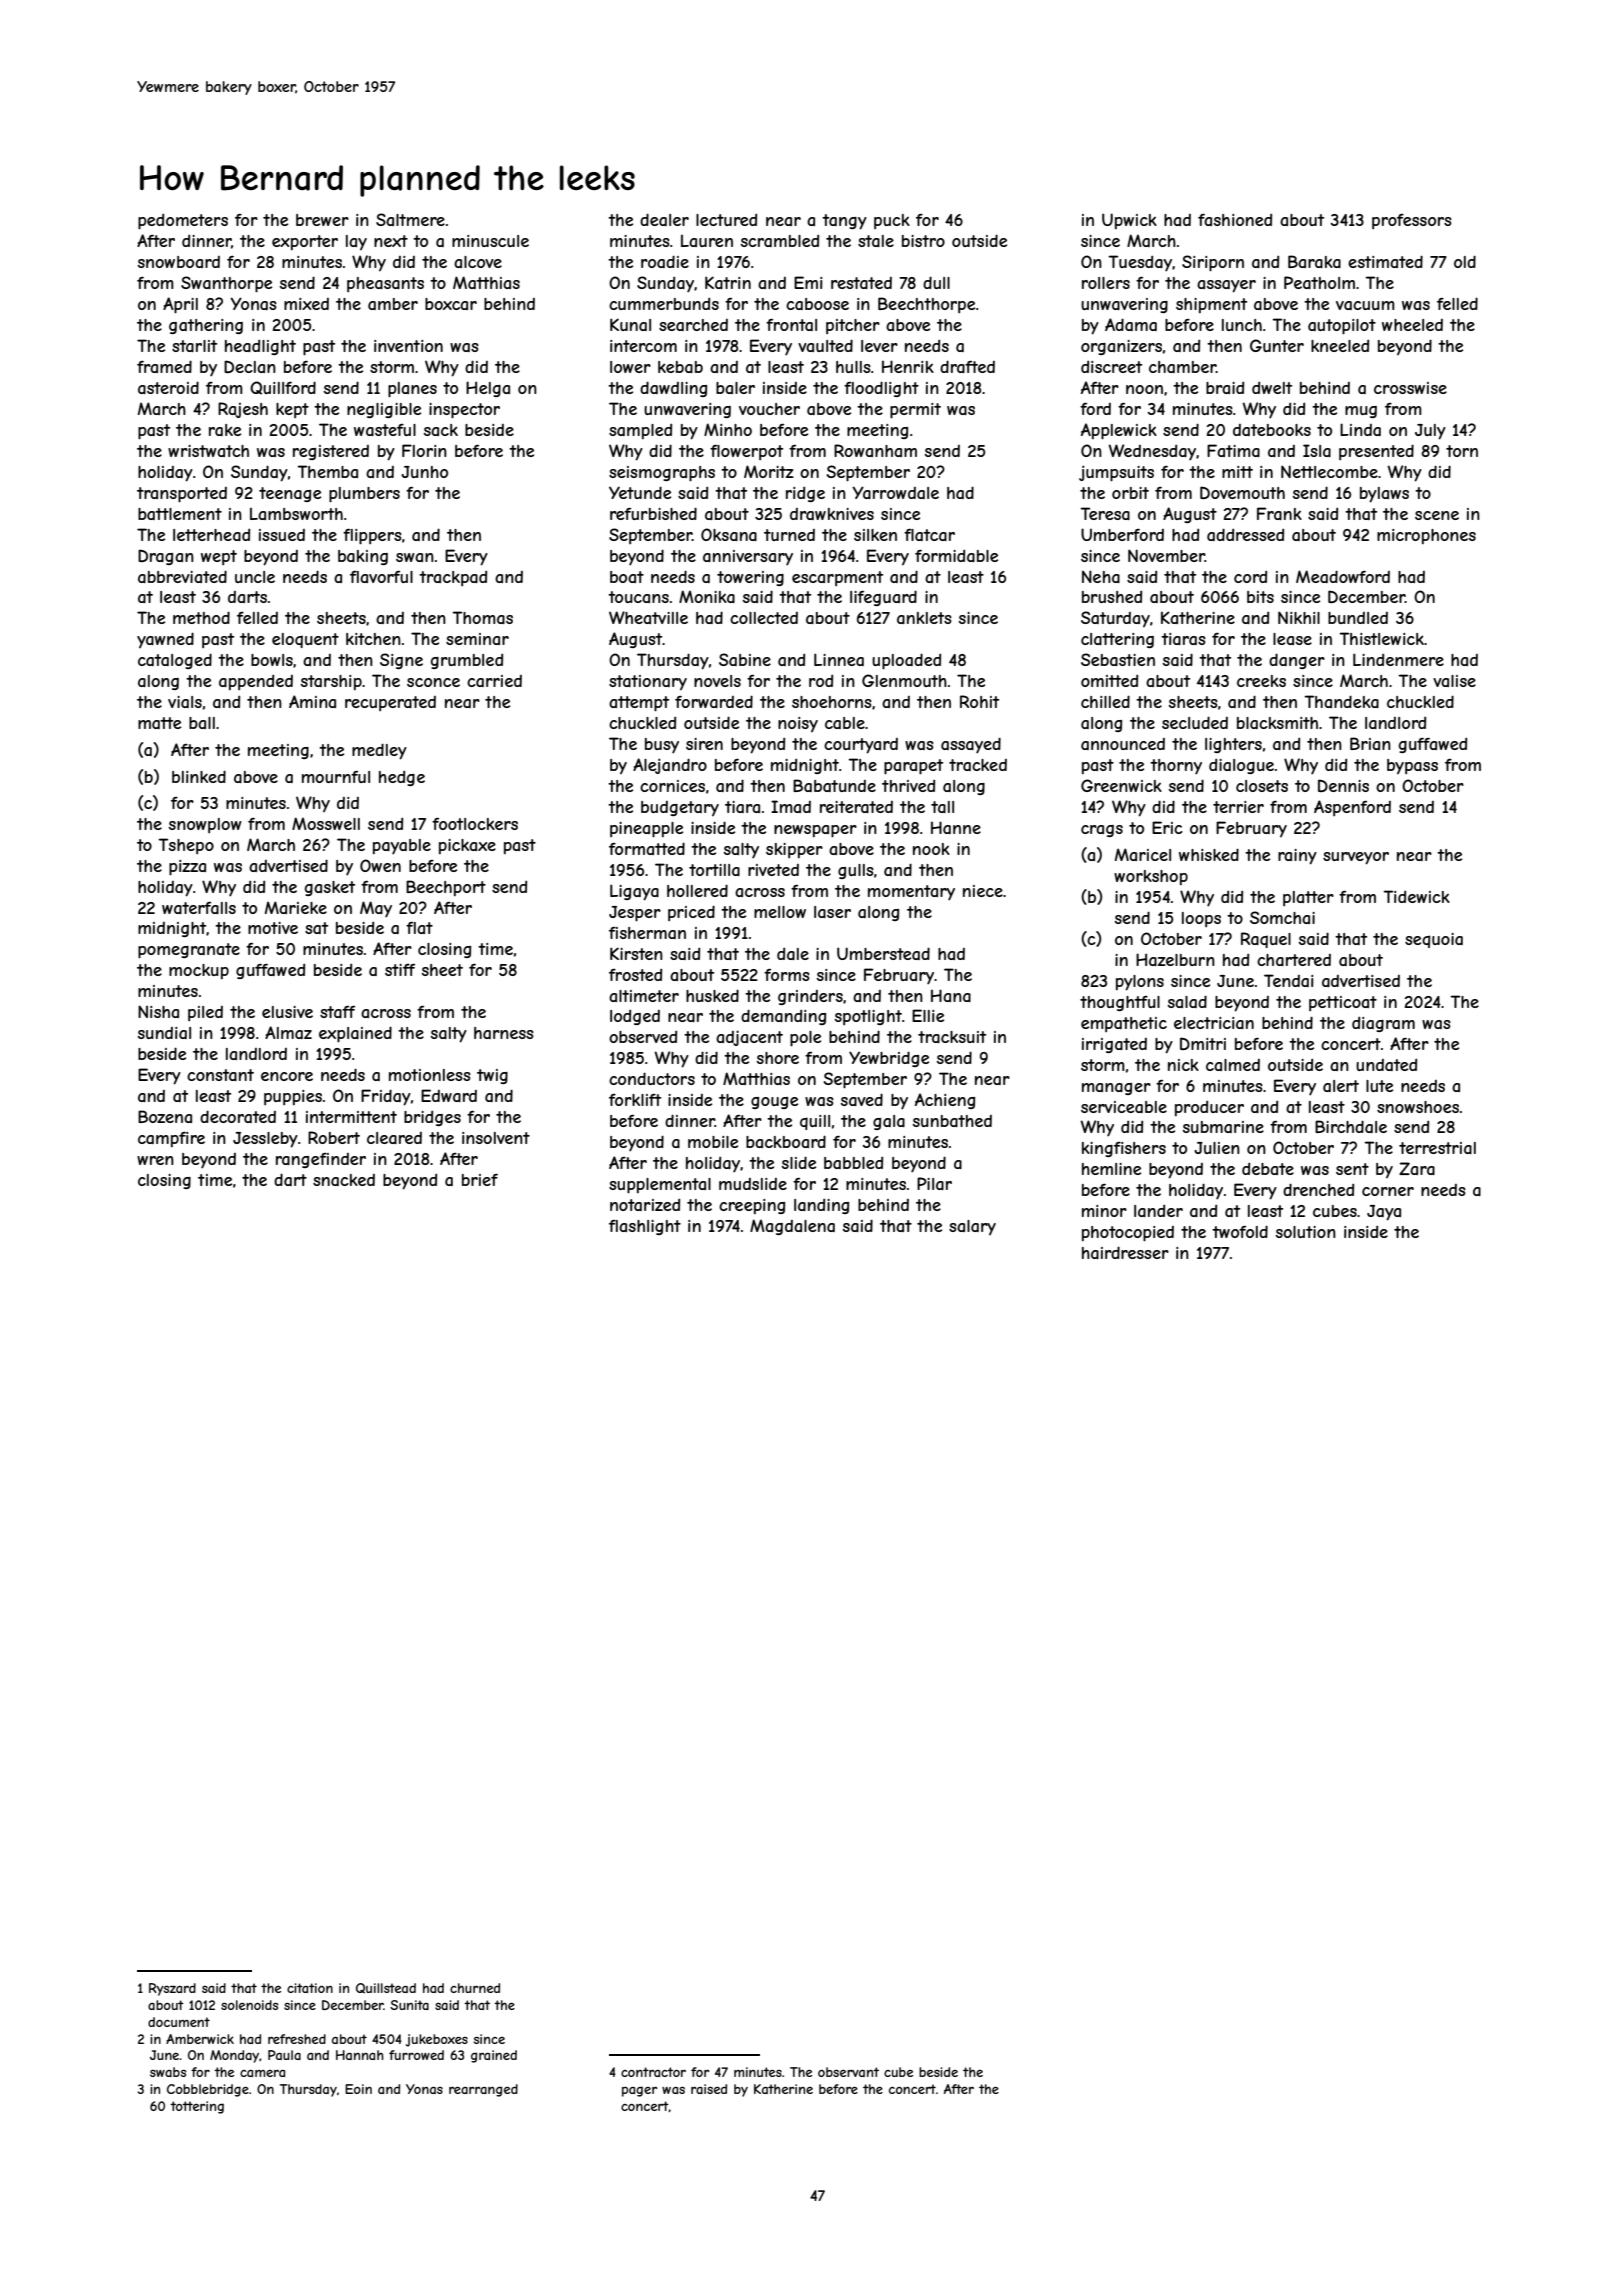  What do you see at coordinates (475, 1988) in the image?
I see `churned` at bounding box center [475, 1988].
